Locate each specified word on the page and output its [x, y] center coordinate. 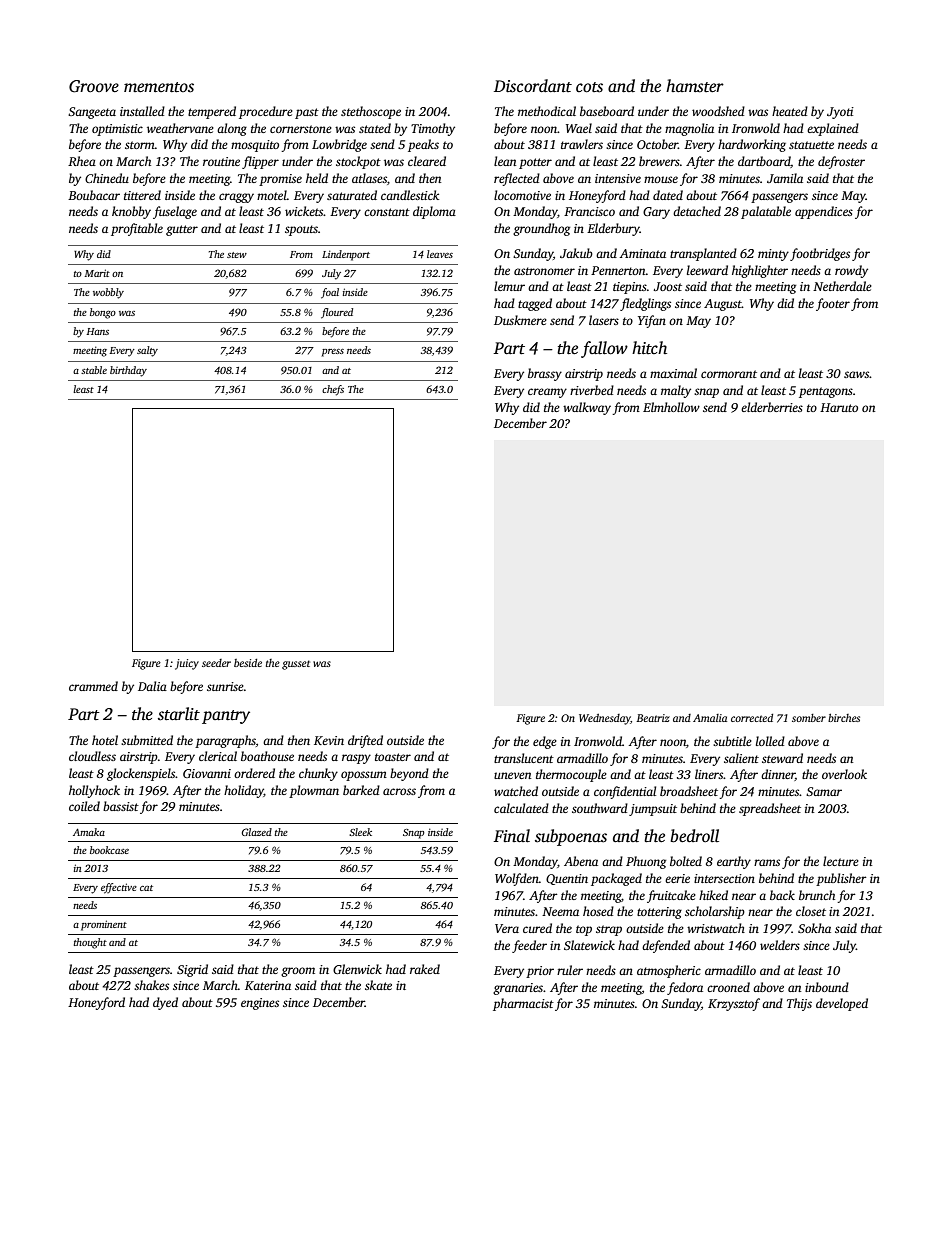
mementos [159, 87]
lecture [841, 861]
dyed [165, 1003]
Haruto [839, 407]
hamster [695, 86]
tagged [535, 304]
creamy [547, 393]
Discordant [533, 86]
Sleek [360, 832]
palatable [766, 212]
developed [842, 1004]
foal [330, 293]
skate [378, 985]
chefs [333, 390]
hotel [105, 740]
